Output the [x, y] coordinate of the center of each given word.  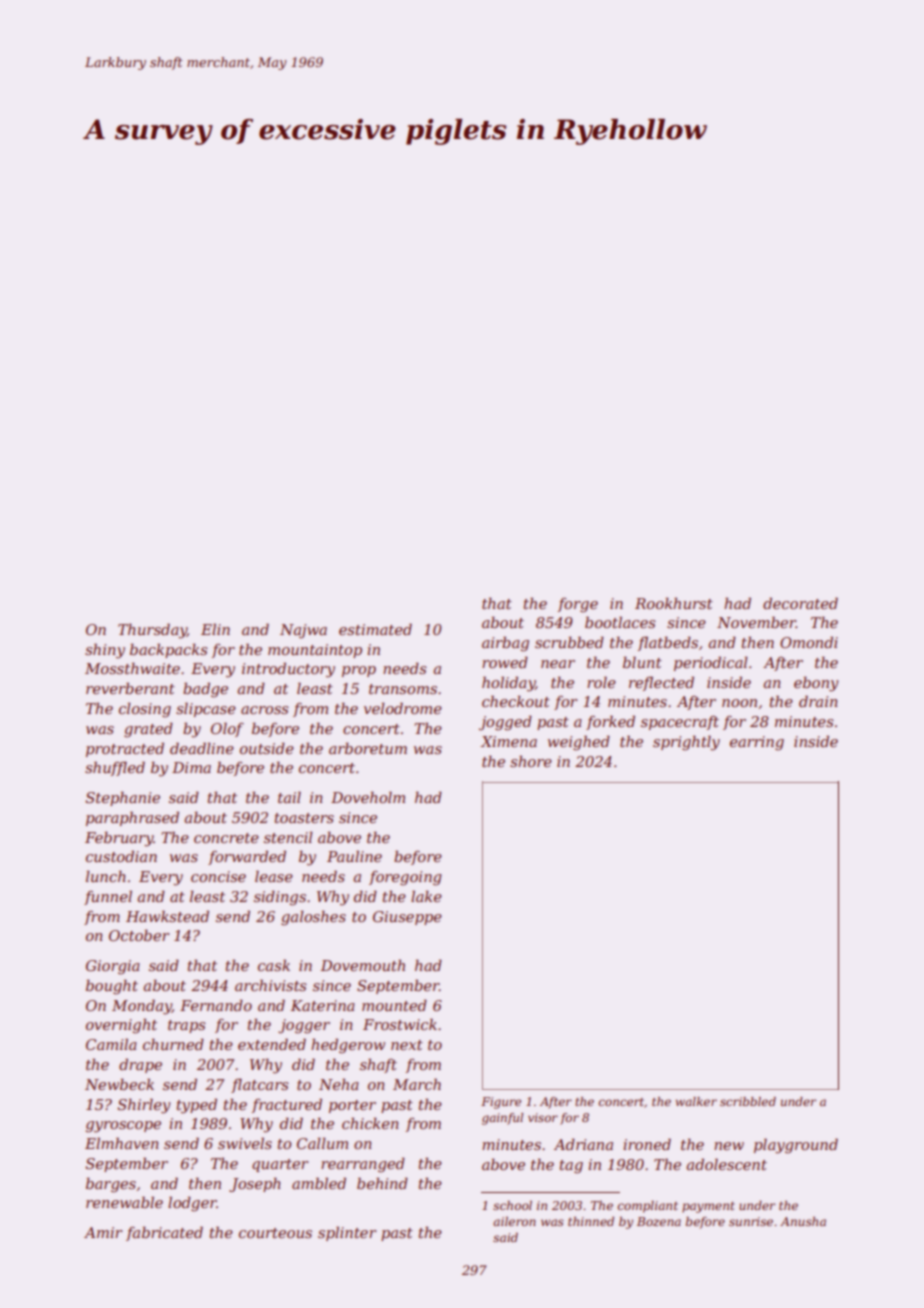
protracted [125, 749]
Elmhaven [122, 1143]
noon [739, 703]
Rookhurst [674, 603]
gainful [502, 1119]
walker [696, 1101]
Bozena [659, 1222]
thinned [591, 1221]
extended [272, 1044]
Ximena [508, 741]
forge [578, 605]
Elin [215, 629]
